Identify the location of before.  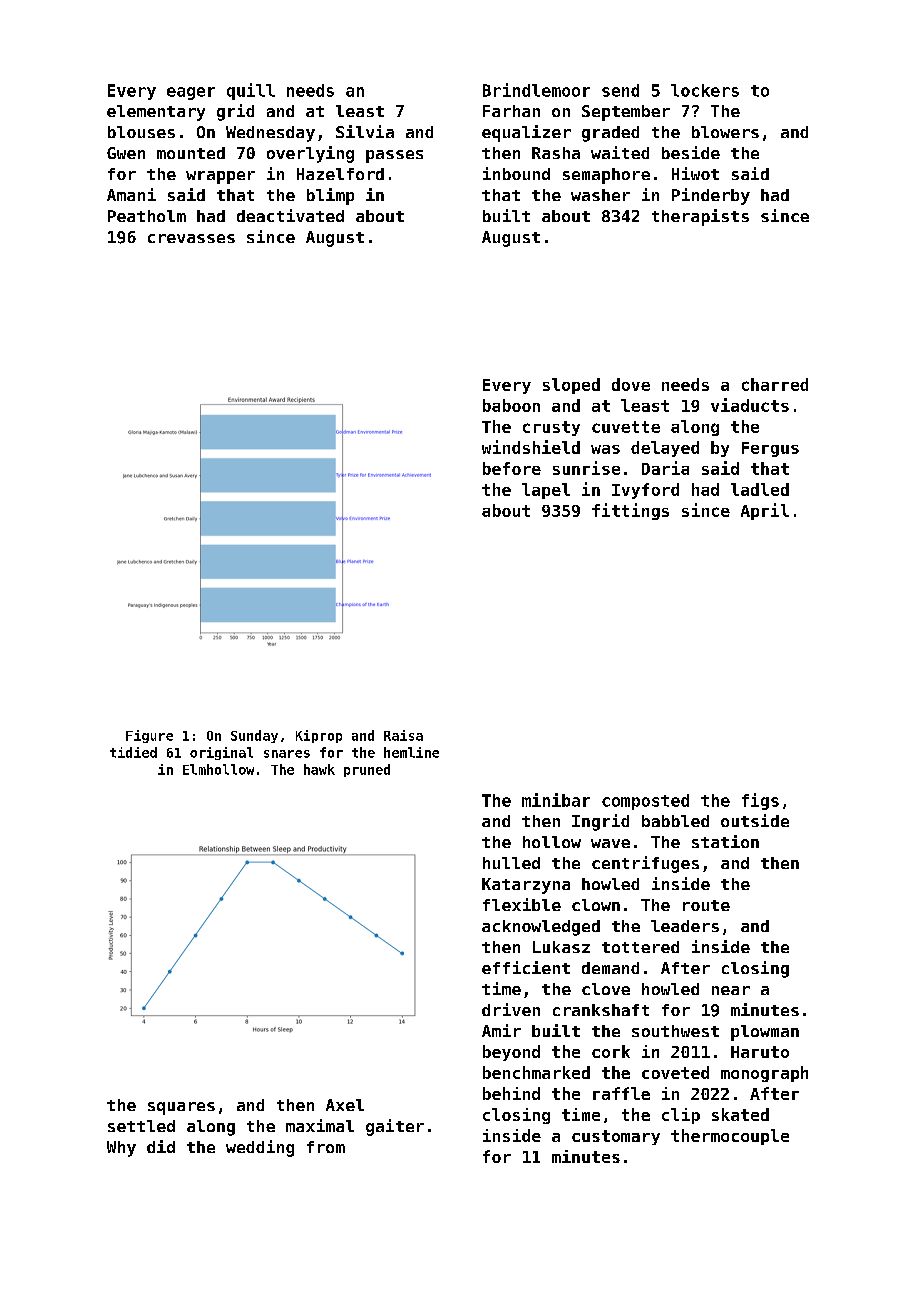
(512, 468).
